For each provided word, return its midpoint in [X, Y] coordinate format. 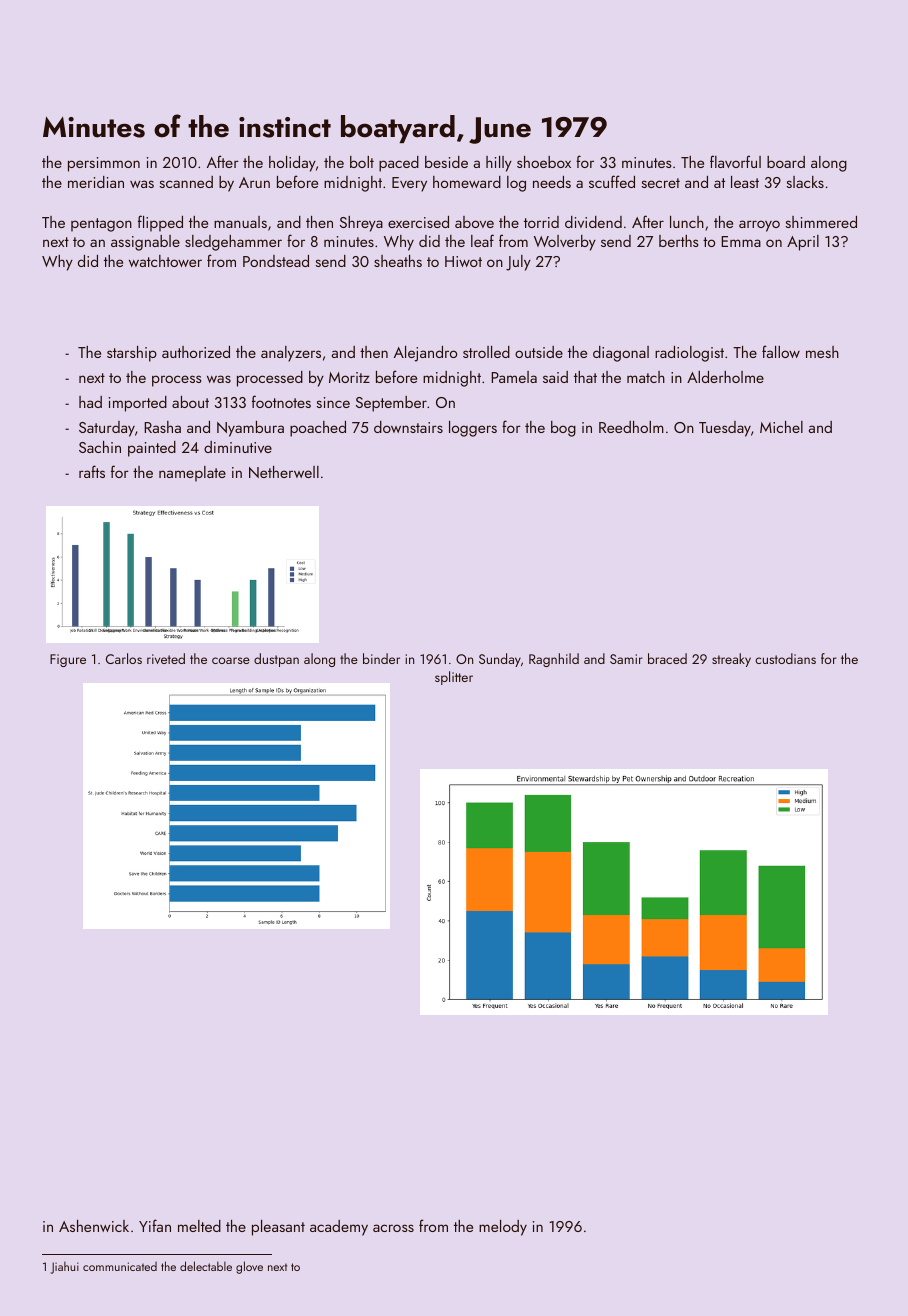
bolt [362, 162]
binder [381, 658]
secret [660, 183]
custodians [785, 658]
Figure [68, 660]
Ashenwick [94, 1226]
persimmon [104, 164]
